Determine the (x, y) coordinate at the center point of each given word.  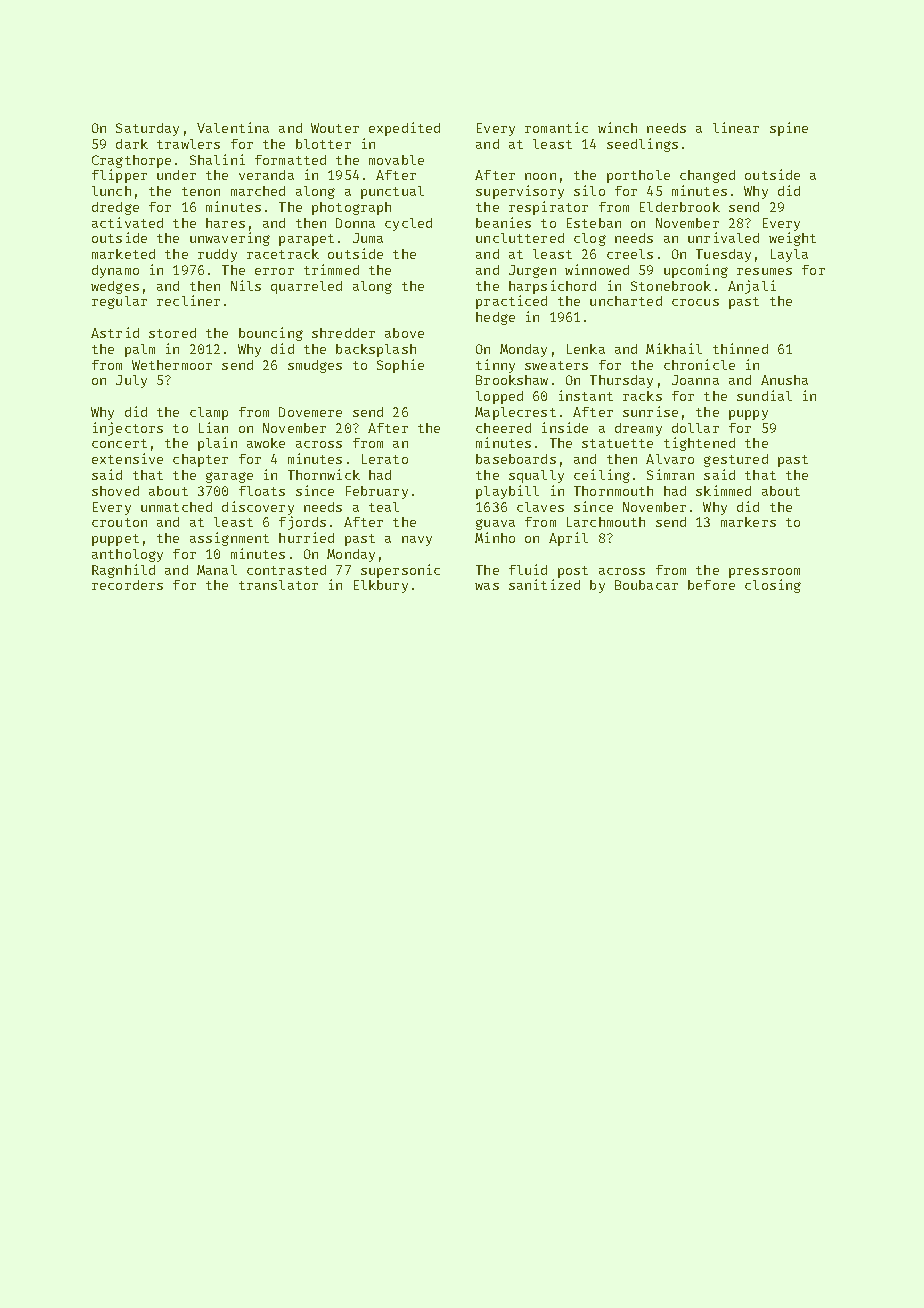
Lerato (385, 459)
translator (278, 585)
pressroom (764, 573)
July (131, 381)
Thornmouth (613, 491)
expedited (404, 129)
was (487, 586)
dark (132, 144)
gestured (736, 460)
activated (127, 222)
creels (630, 254)
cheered (503, 428)
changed (707, 176)
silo (589, 190)
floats (262, 491)
